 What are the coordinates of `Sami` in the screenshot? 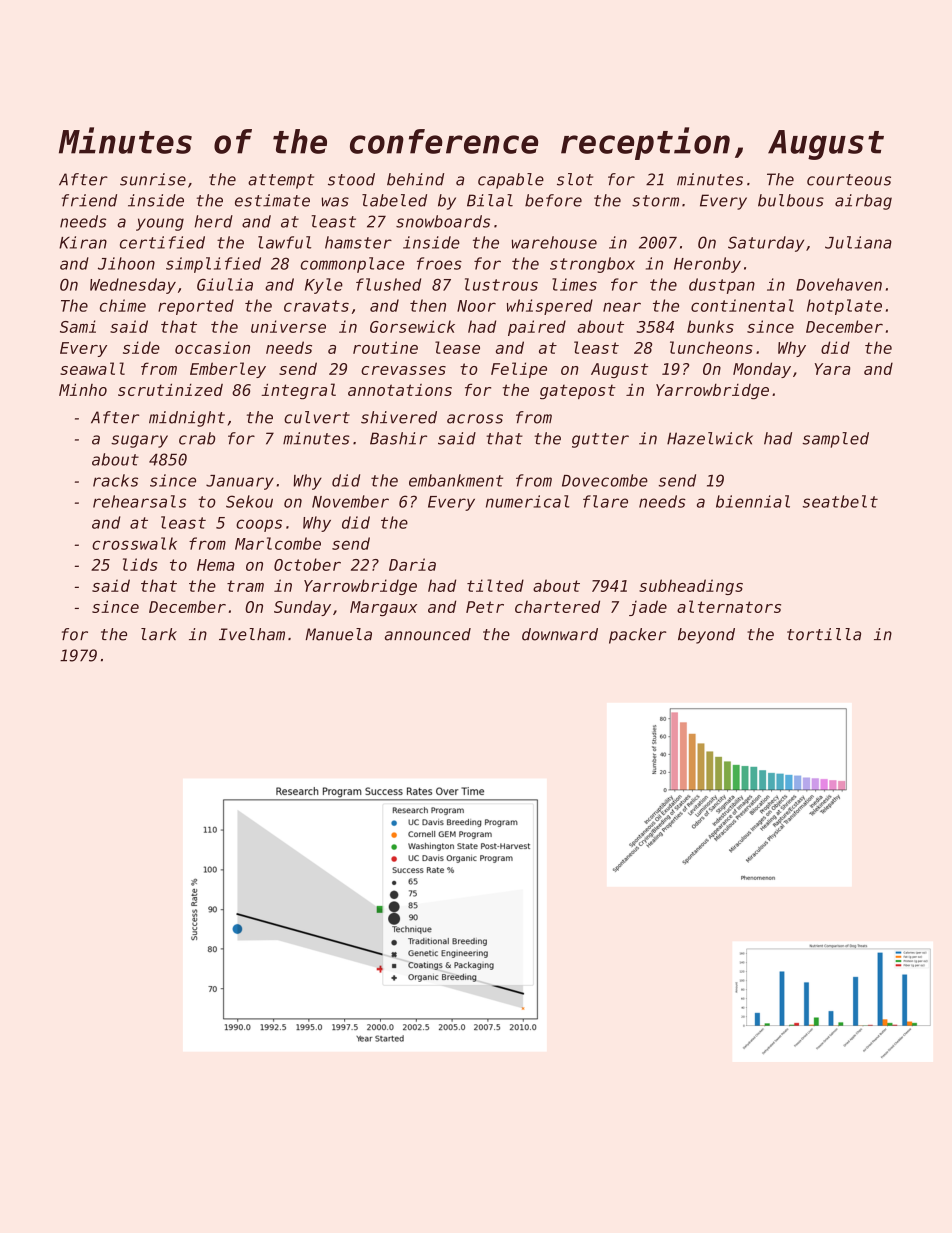 It's located at (78, 326).
